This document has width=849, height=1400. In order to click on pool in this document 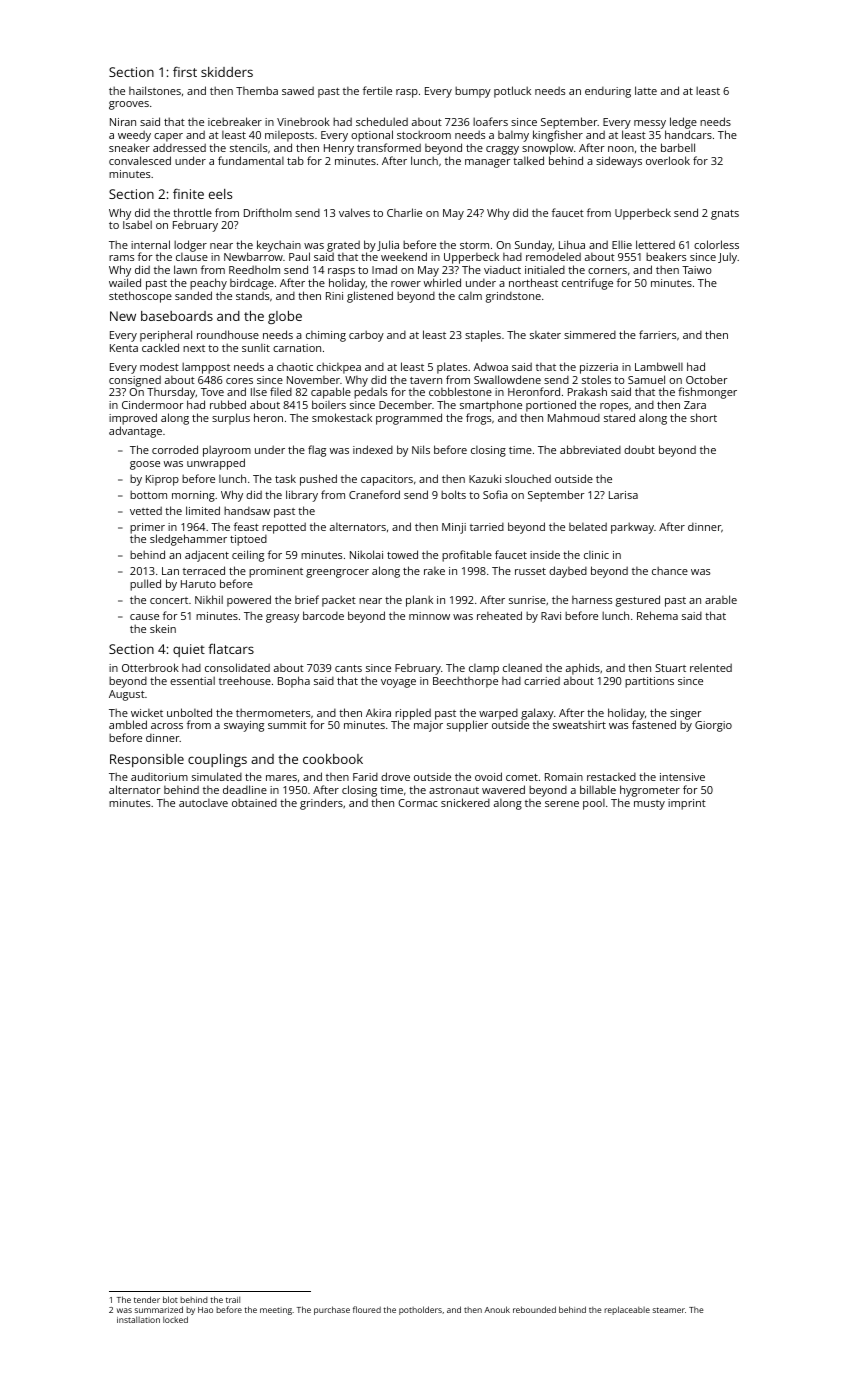, I will do `click(594, 804)`.
